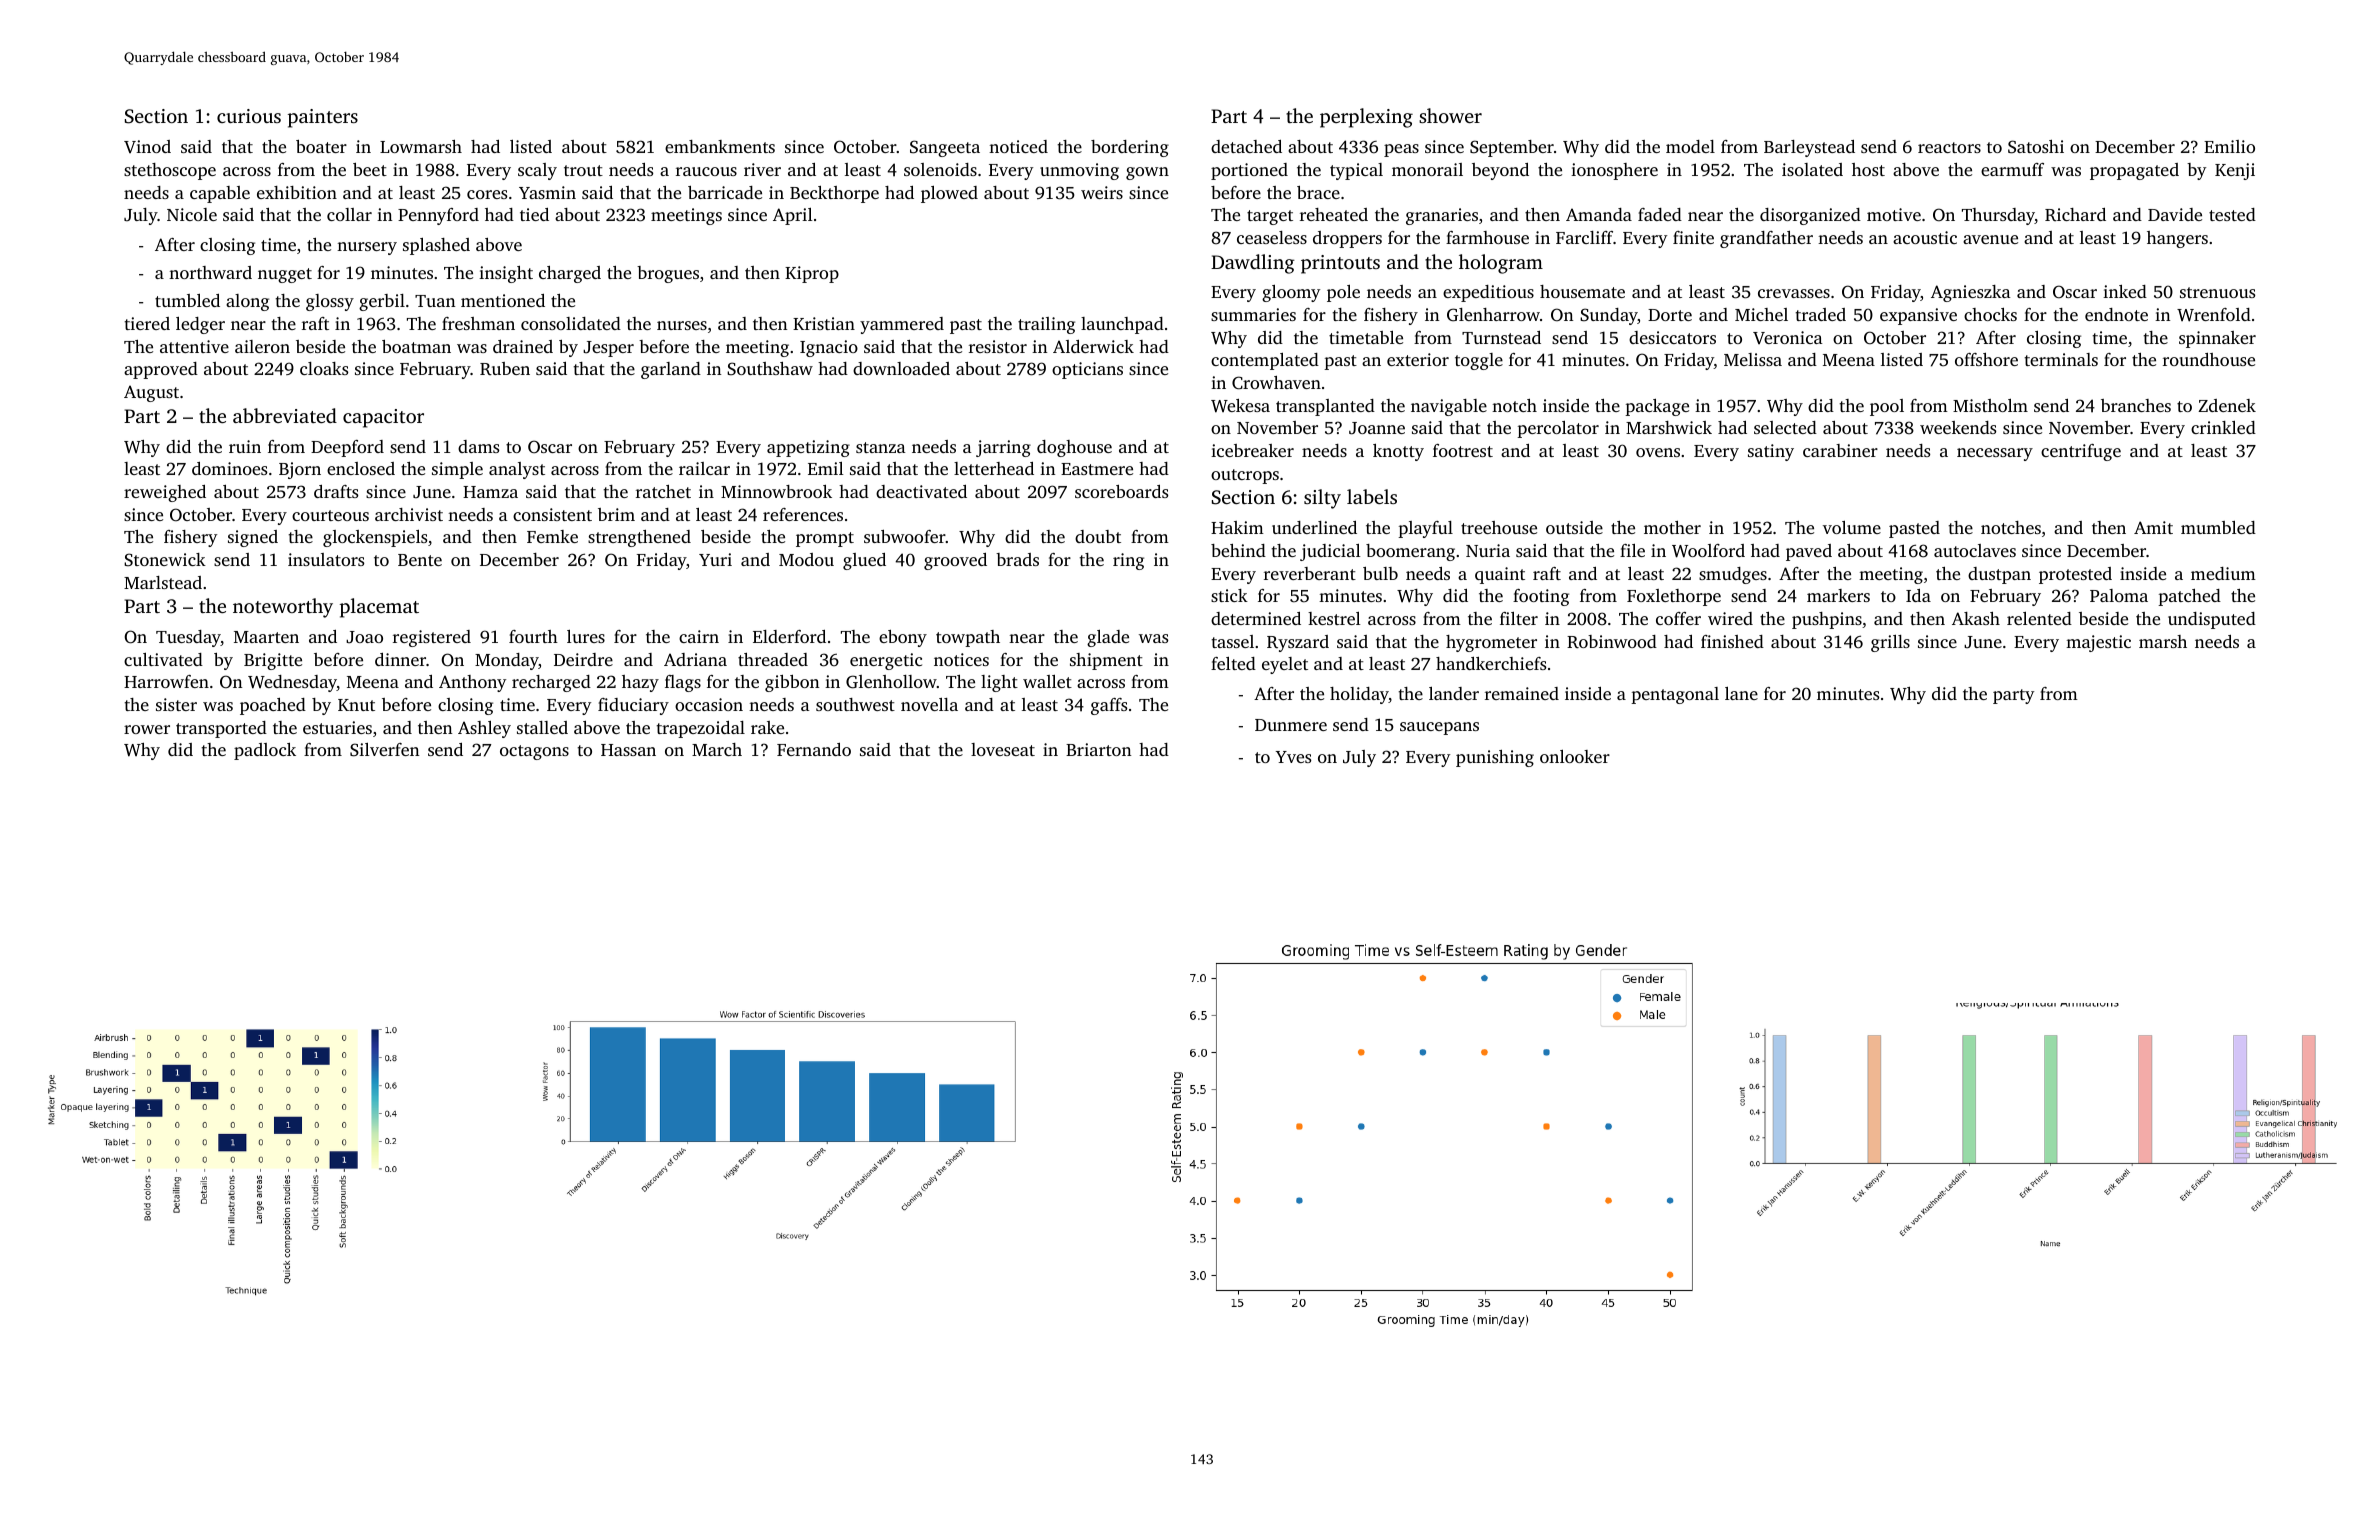 This image has width=2380, height=1540. Describe the element at coordinates (194, 346) in the image. I see `attentive` at that location.
